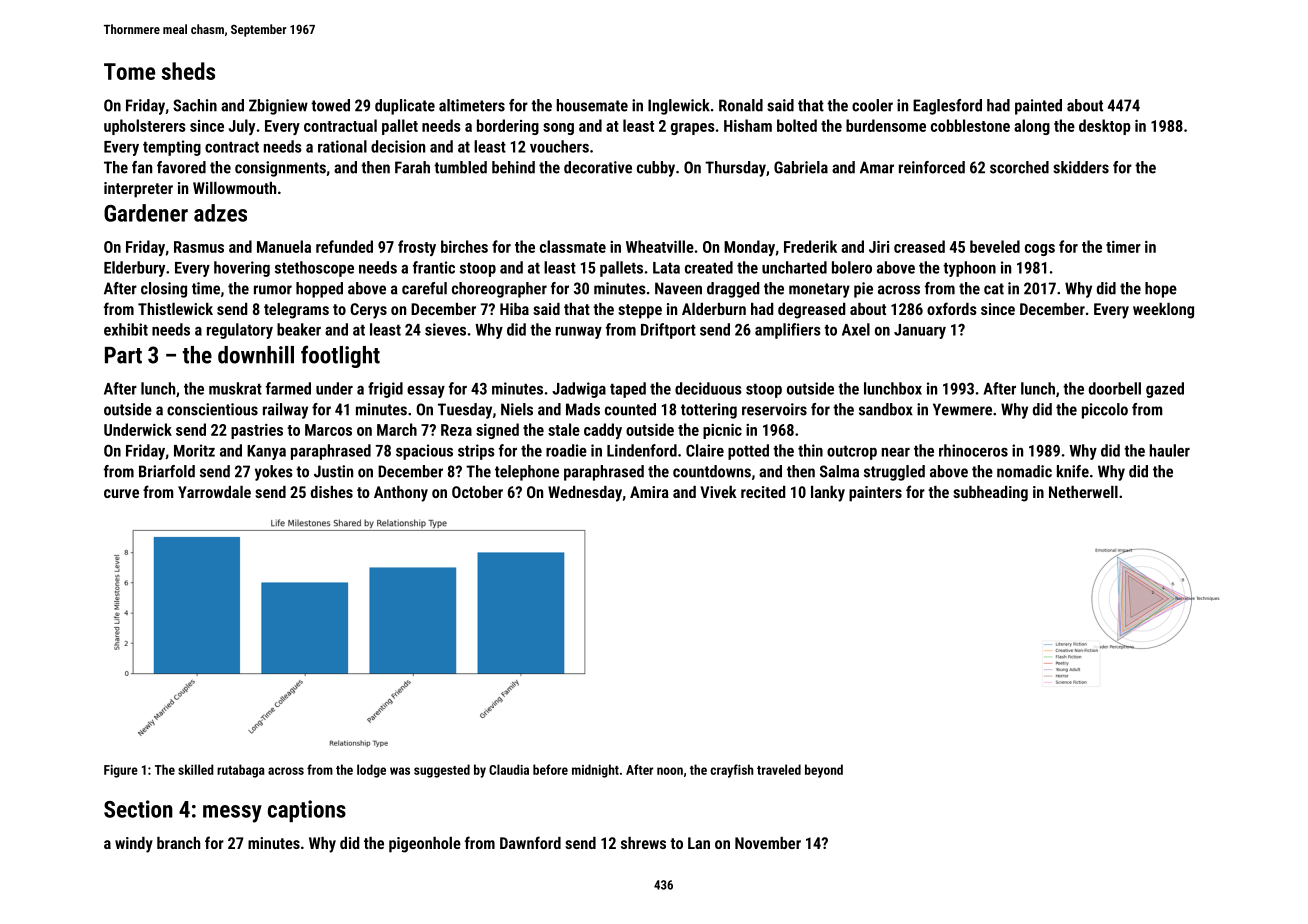 This screenshot has height=924, width=1308. Describe the element at coordinates (134, 845) in the screenshot. I see `windy` at that location.
